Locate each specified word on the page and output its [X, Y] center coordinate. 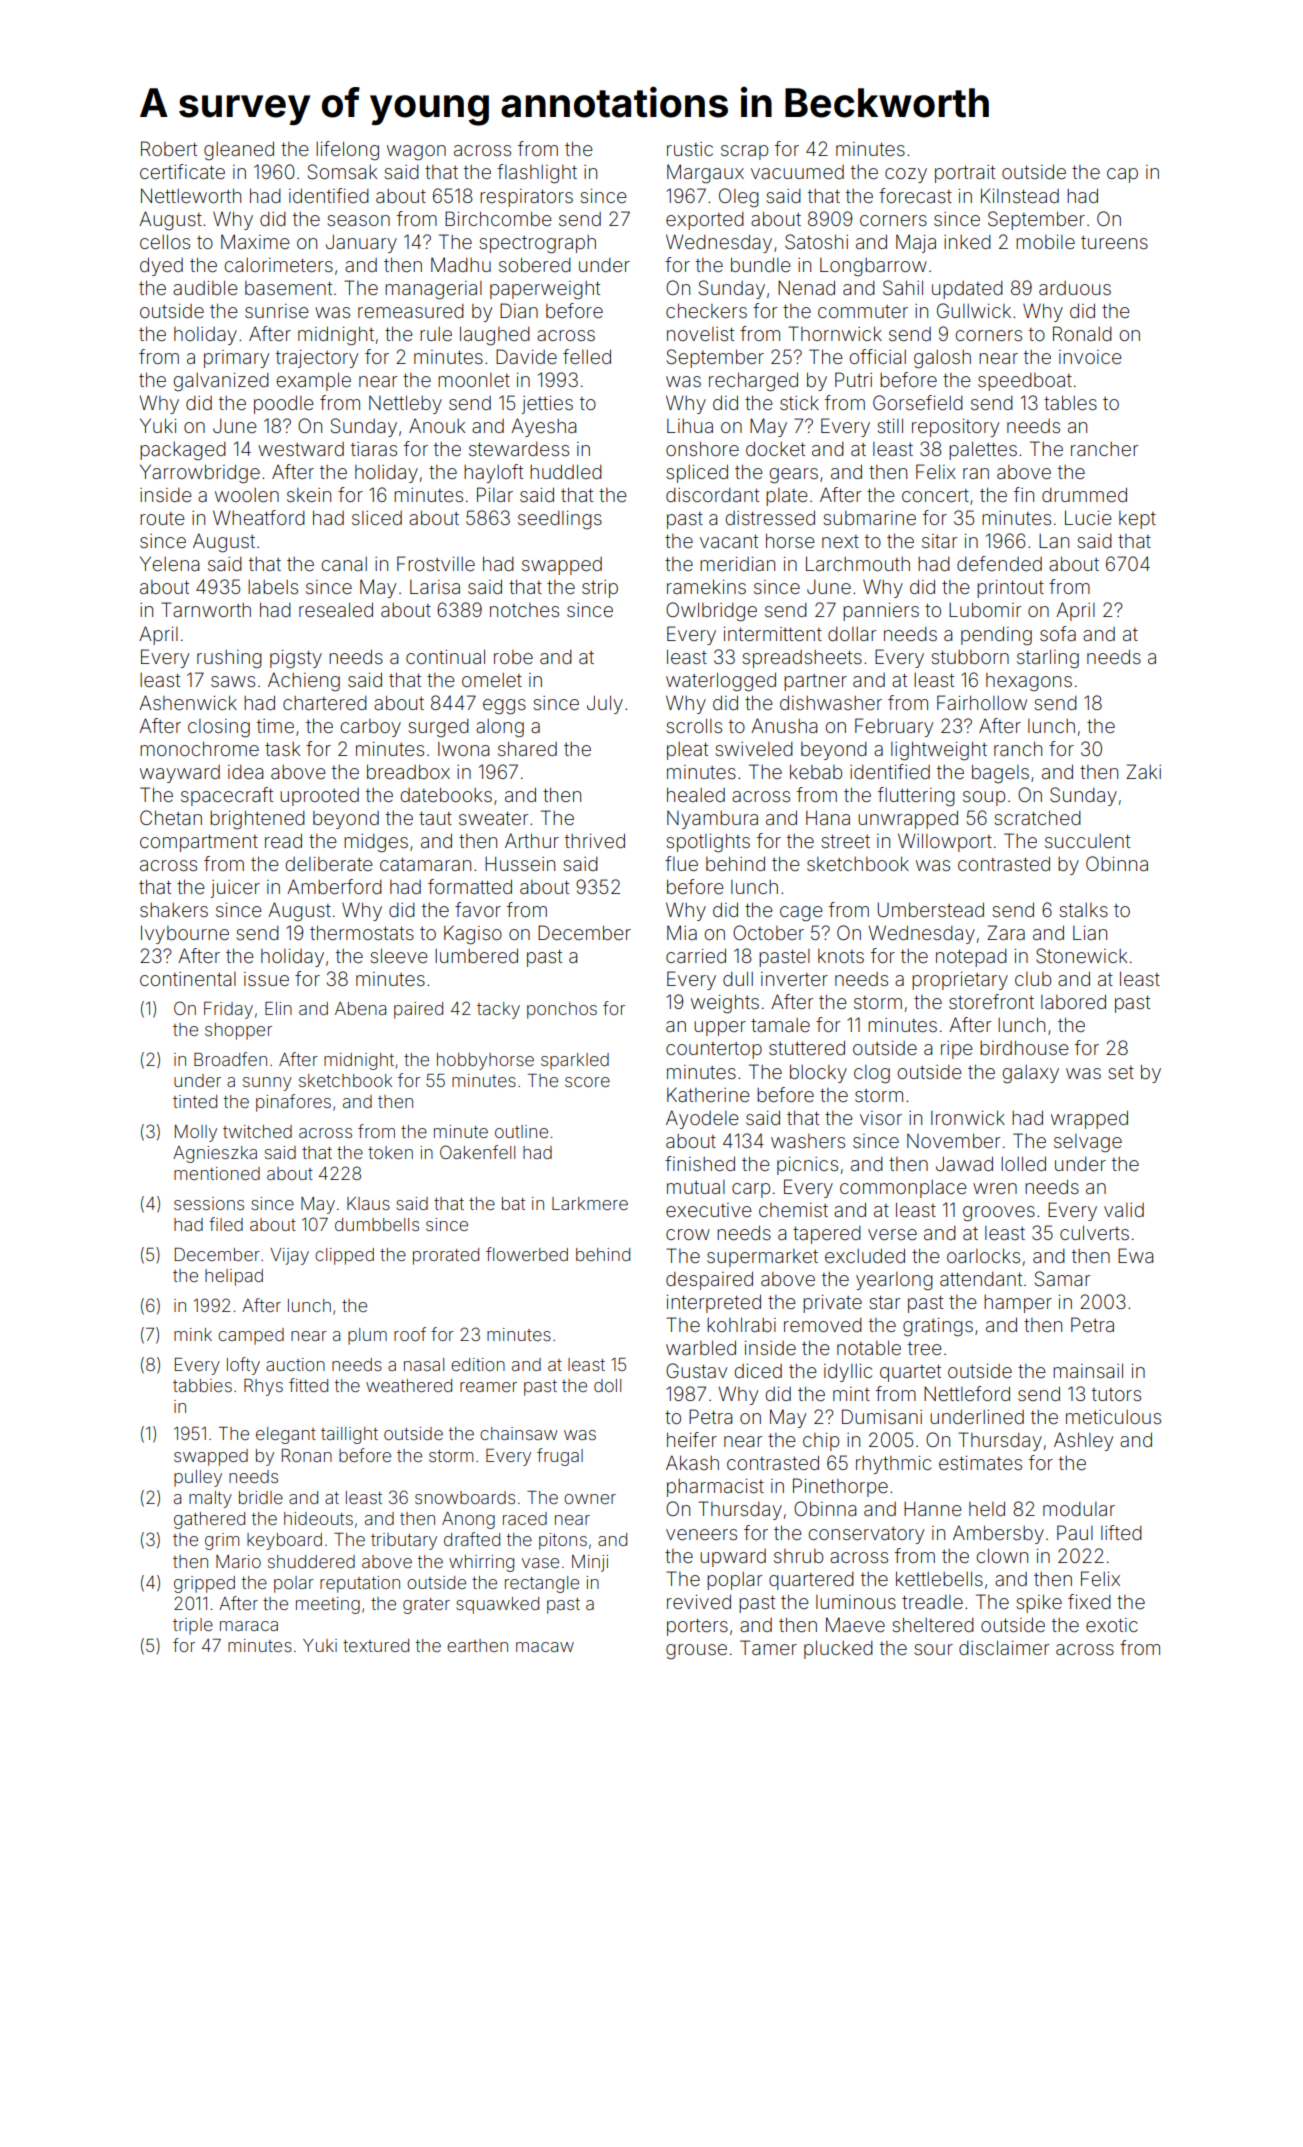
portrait [965, 174]
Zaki [1143, 771]
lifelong [347, 151]
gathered [209, 1520]
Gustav [696, 1370]
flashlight [537, 174]
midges [376, 843]
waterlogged [721, 682]
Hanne [933, 1509]
